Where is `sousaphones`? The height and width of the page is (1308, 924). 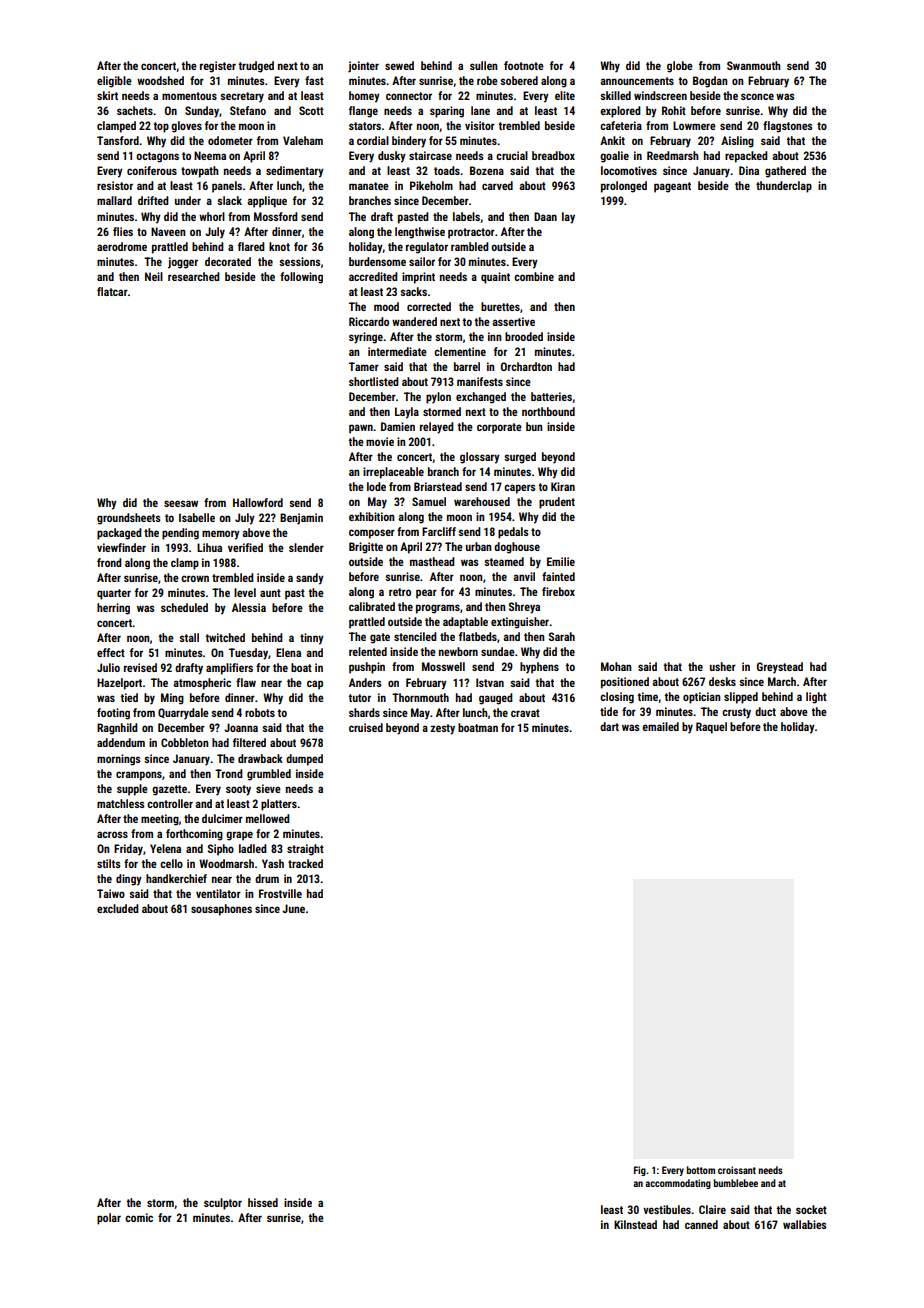
sousaphones is located at coordinates (221, 910).
